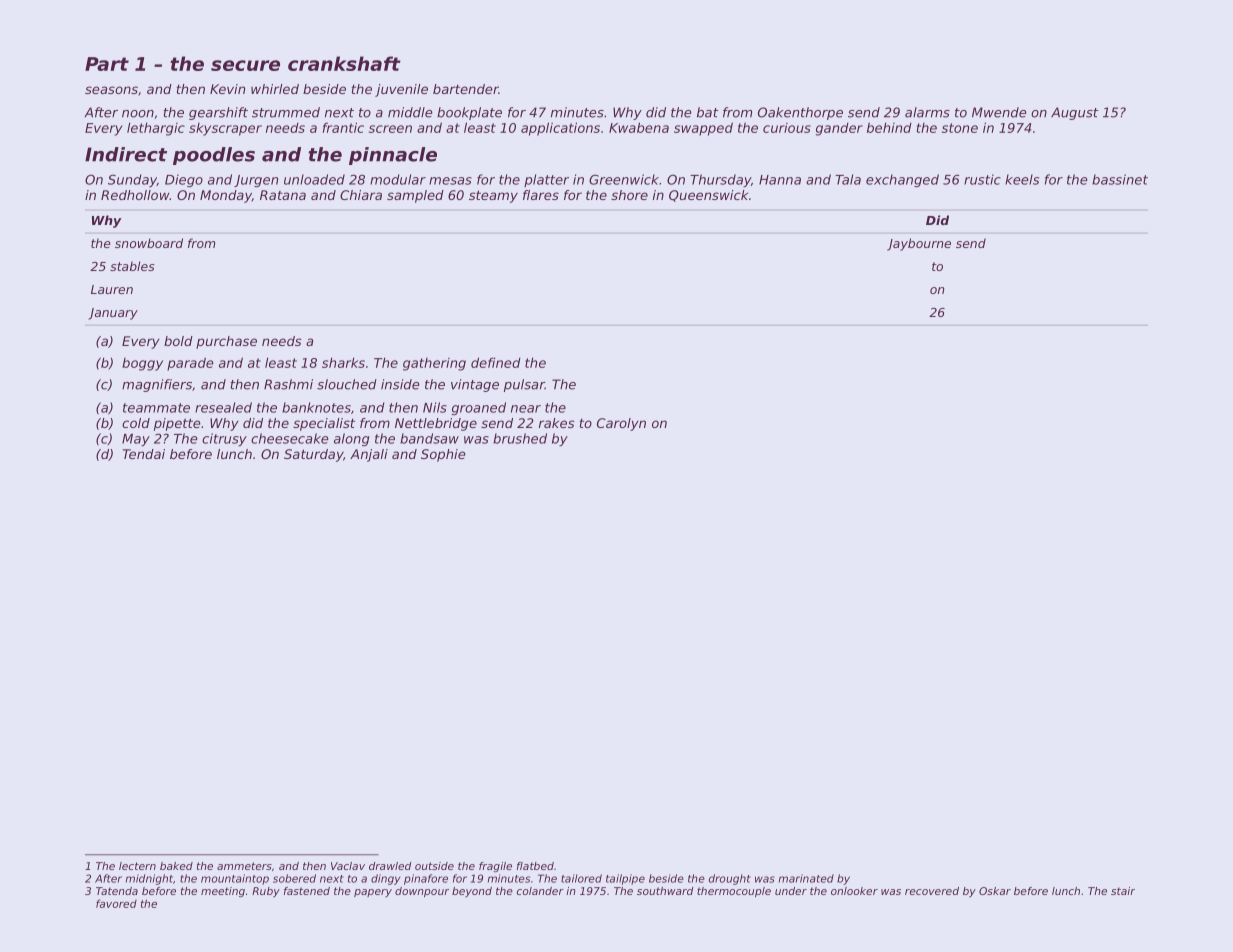 This screenshot has height=952, width=1233. What do you see at coordinates (256, 181) in the screenshot?
I see `Jurgen` at bounding box center [256, 181].
